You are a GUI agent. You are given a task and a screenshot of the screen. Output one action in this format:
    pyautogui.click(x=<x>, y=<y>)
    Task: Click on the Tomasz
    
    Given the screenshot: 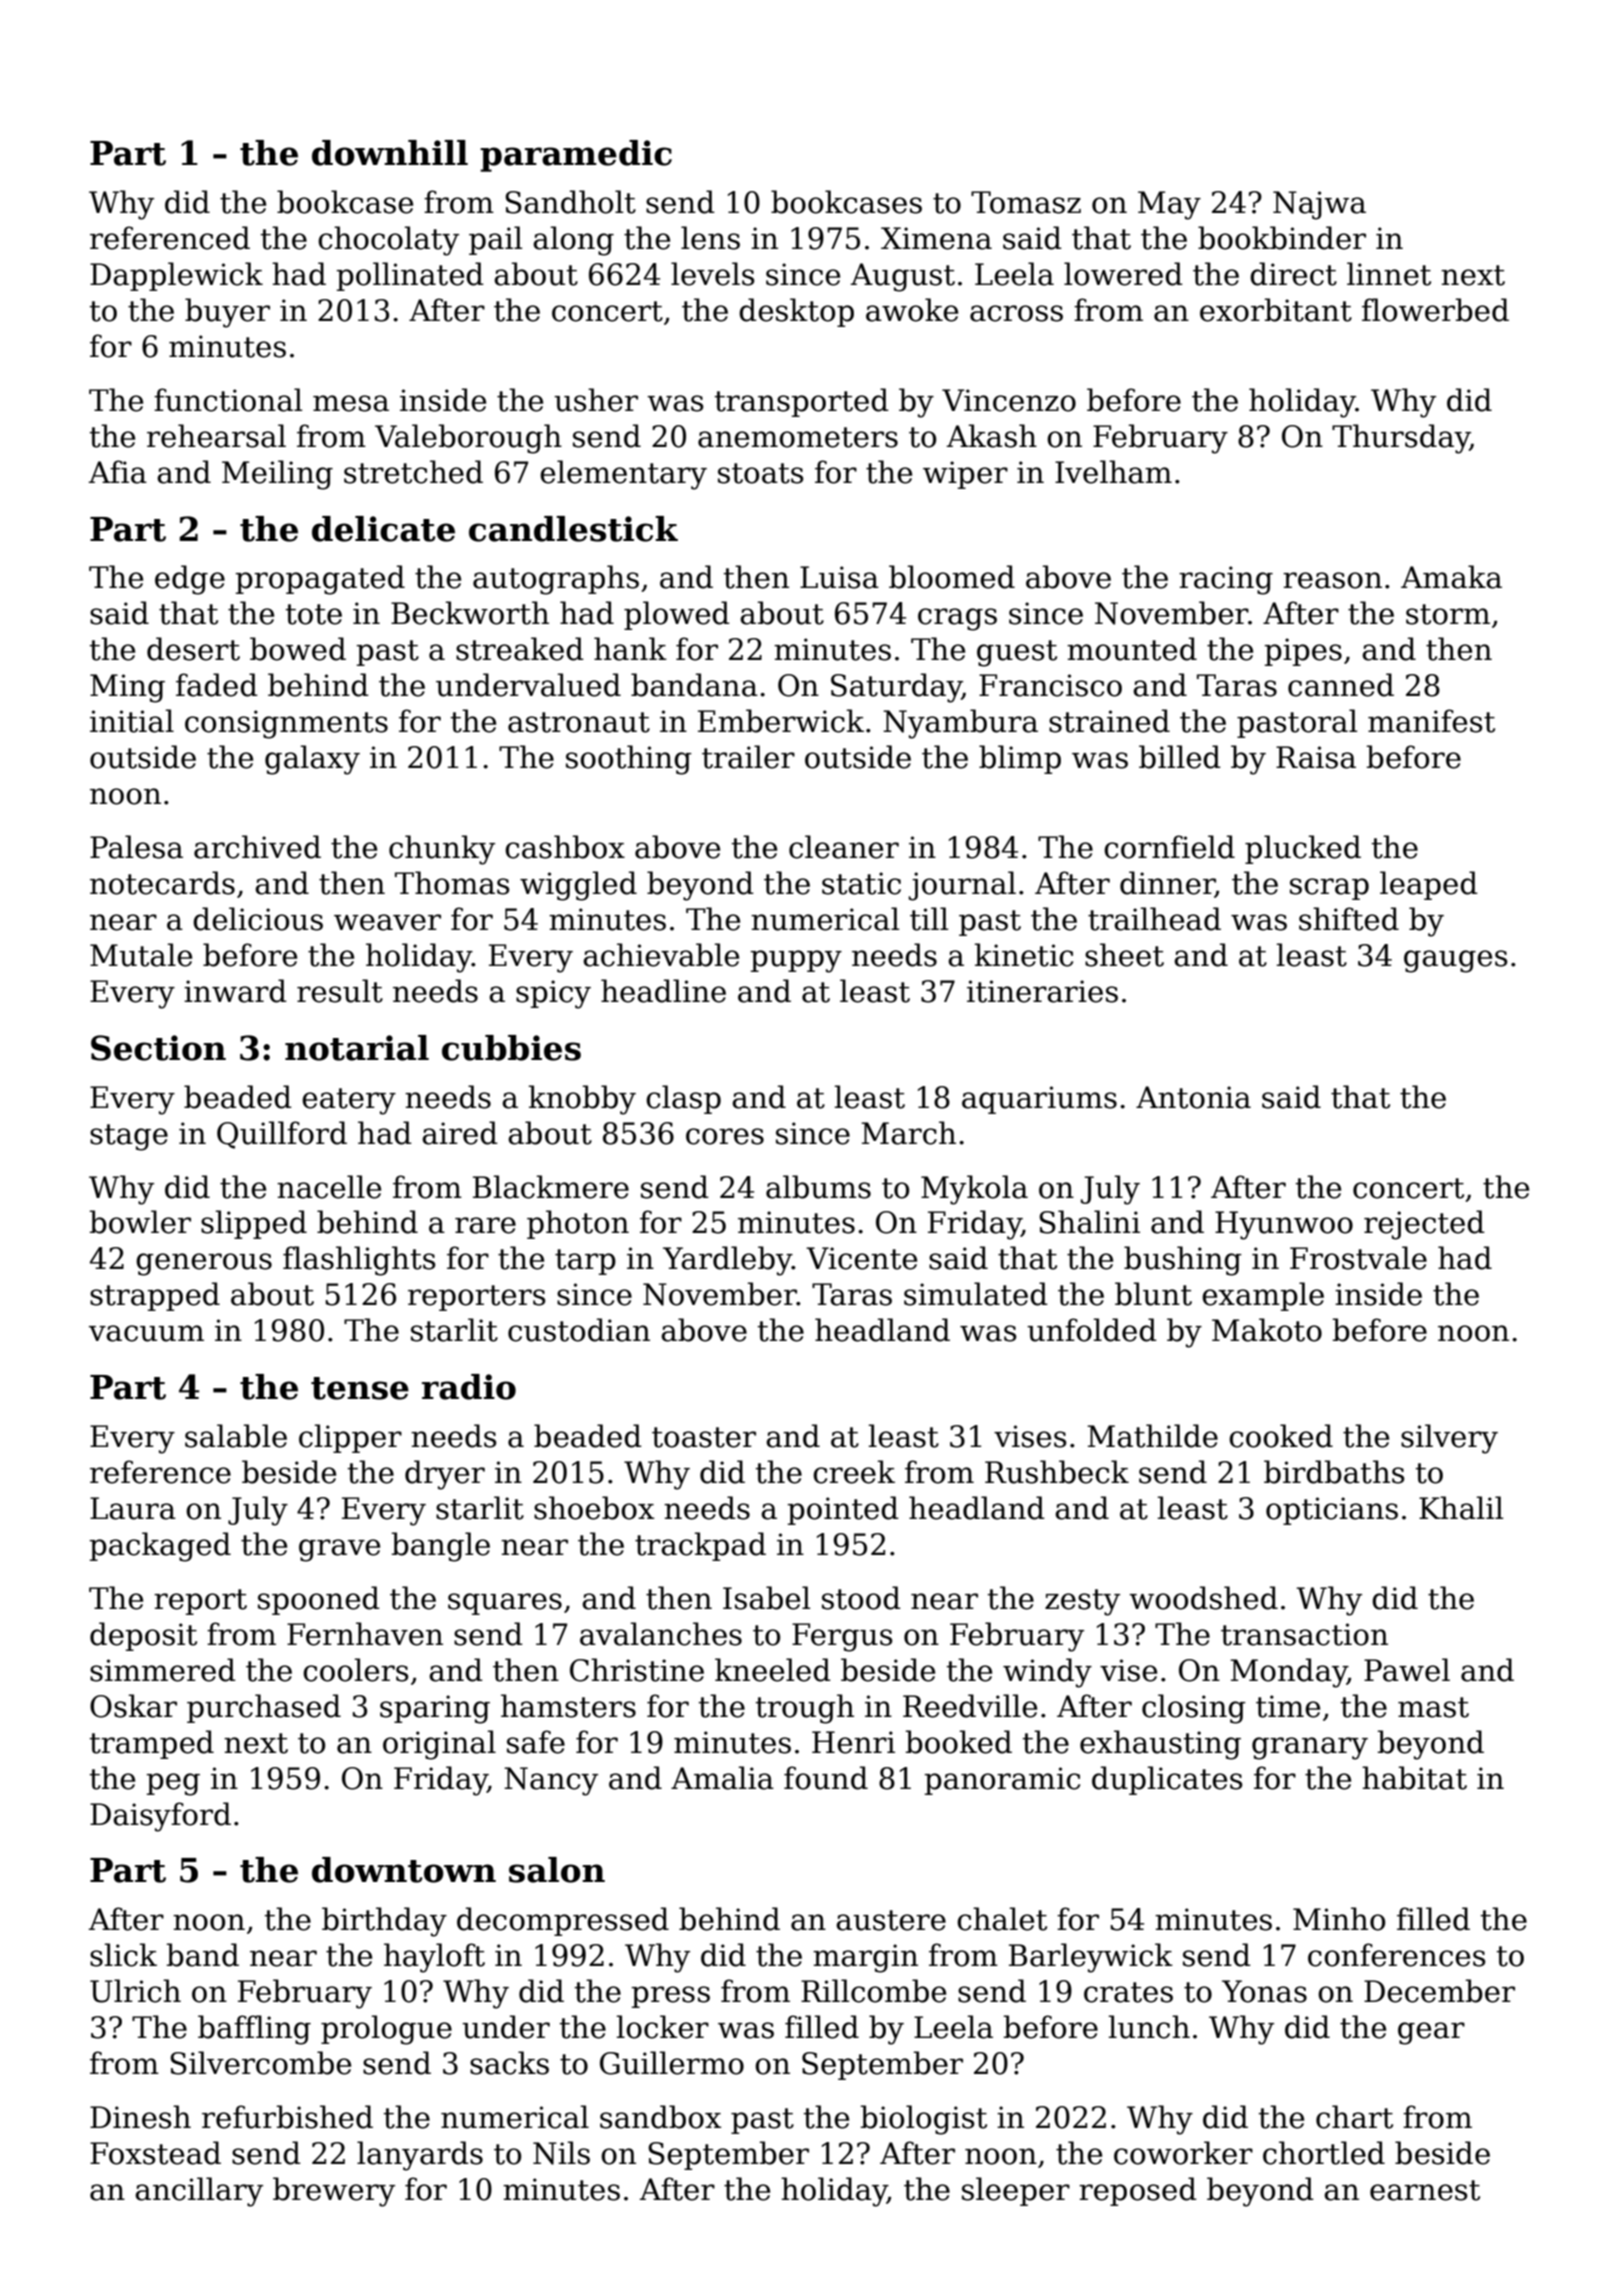 What is the action you would take?
    pyautogui.click(x=1026, y=202)
